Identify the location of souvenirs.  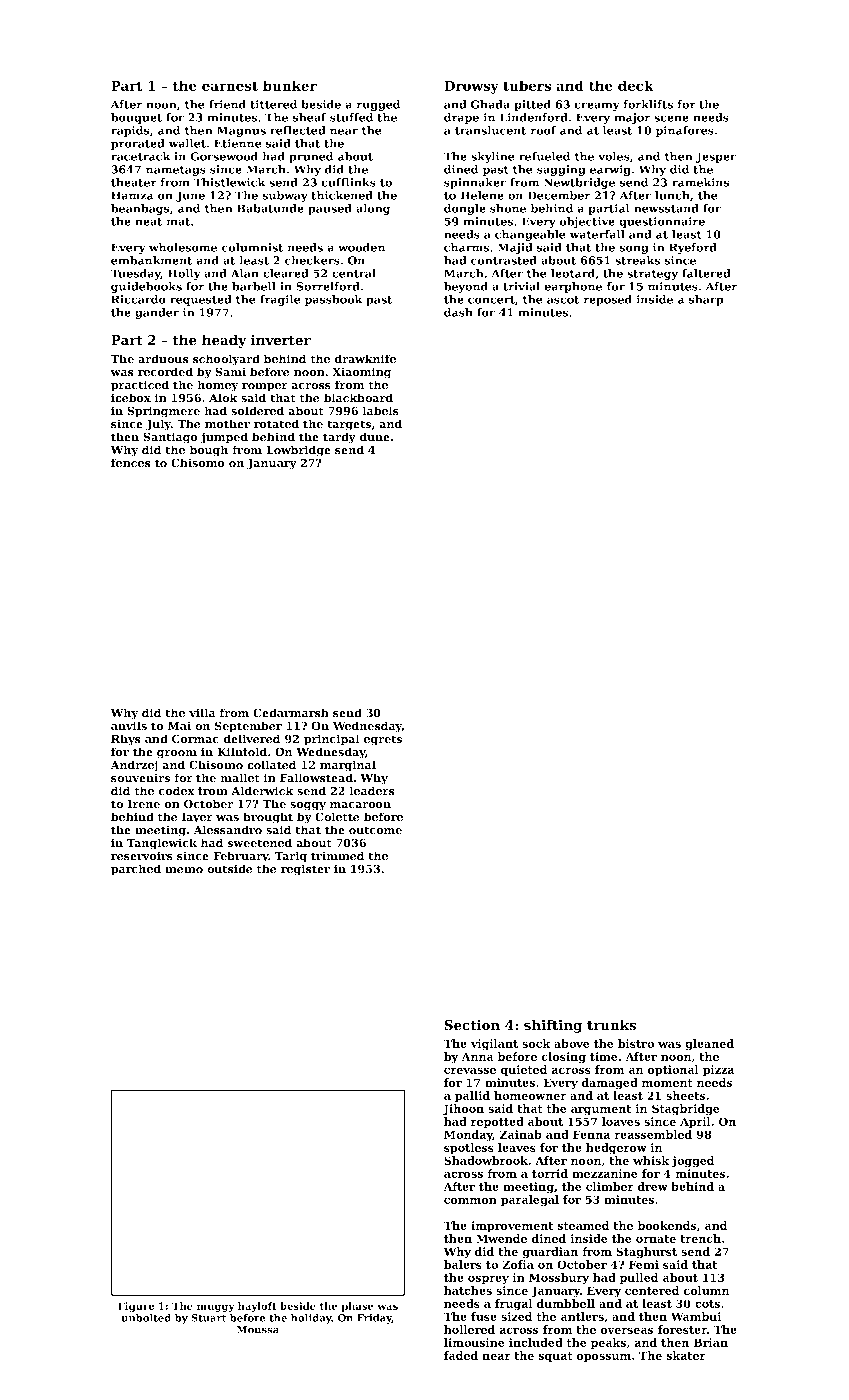
(140, 778).
